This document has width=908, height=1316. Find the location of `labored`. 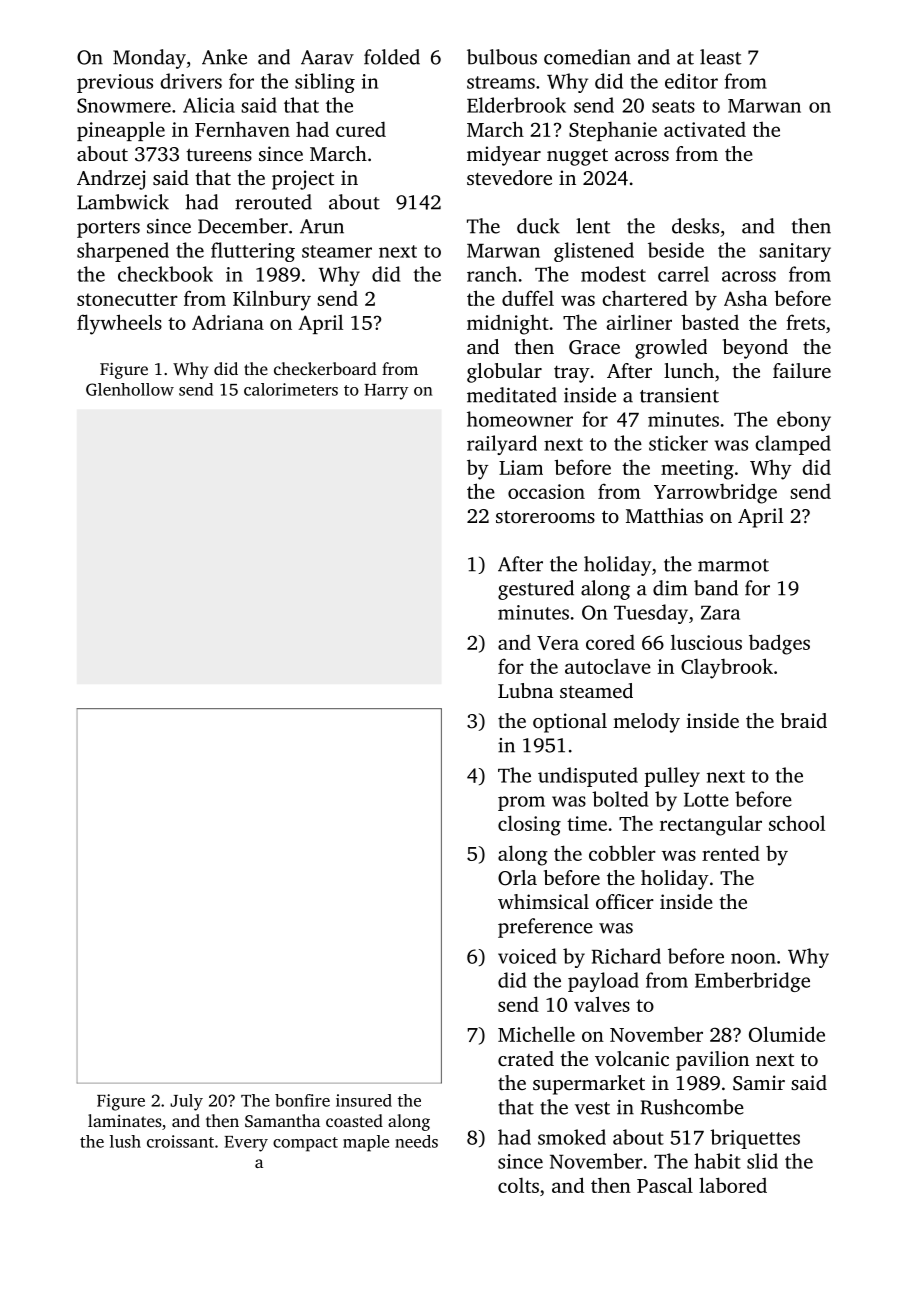

labored is located at coordinates (733, 1185).
